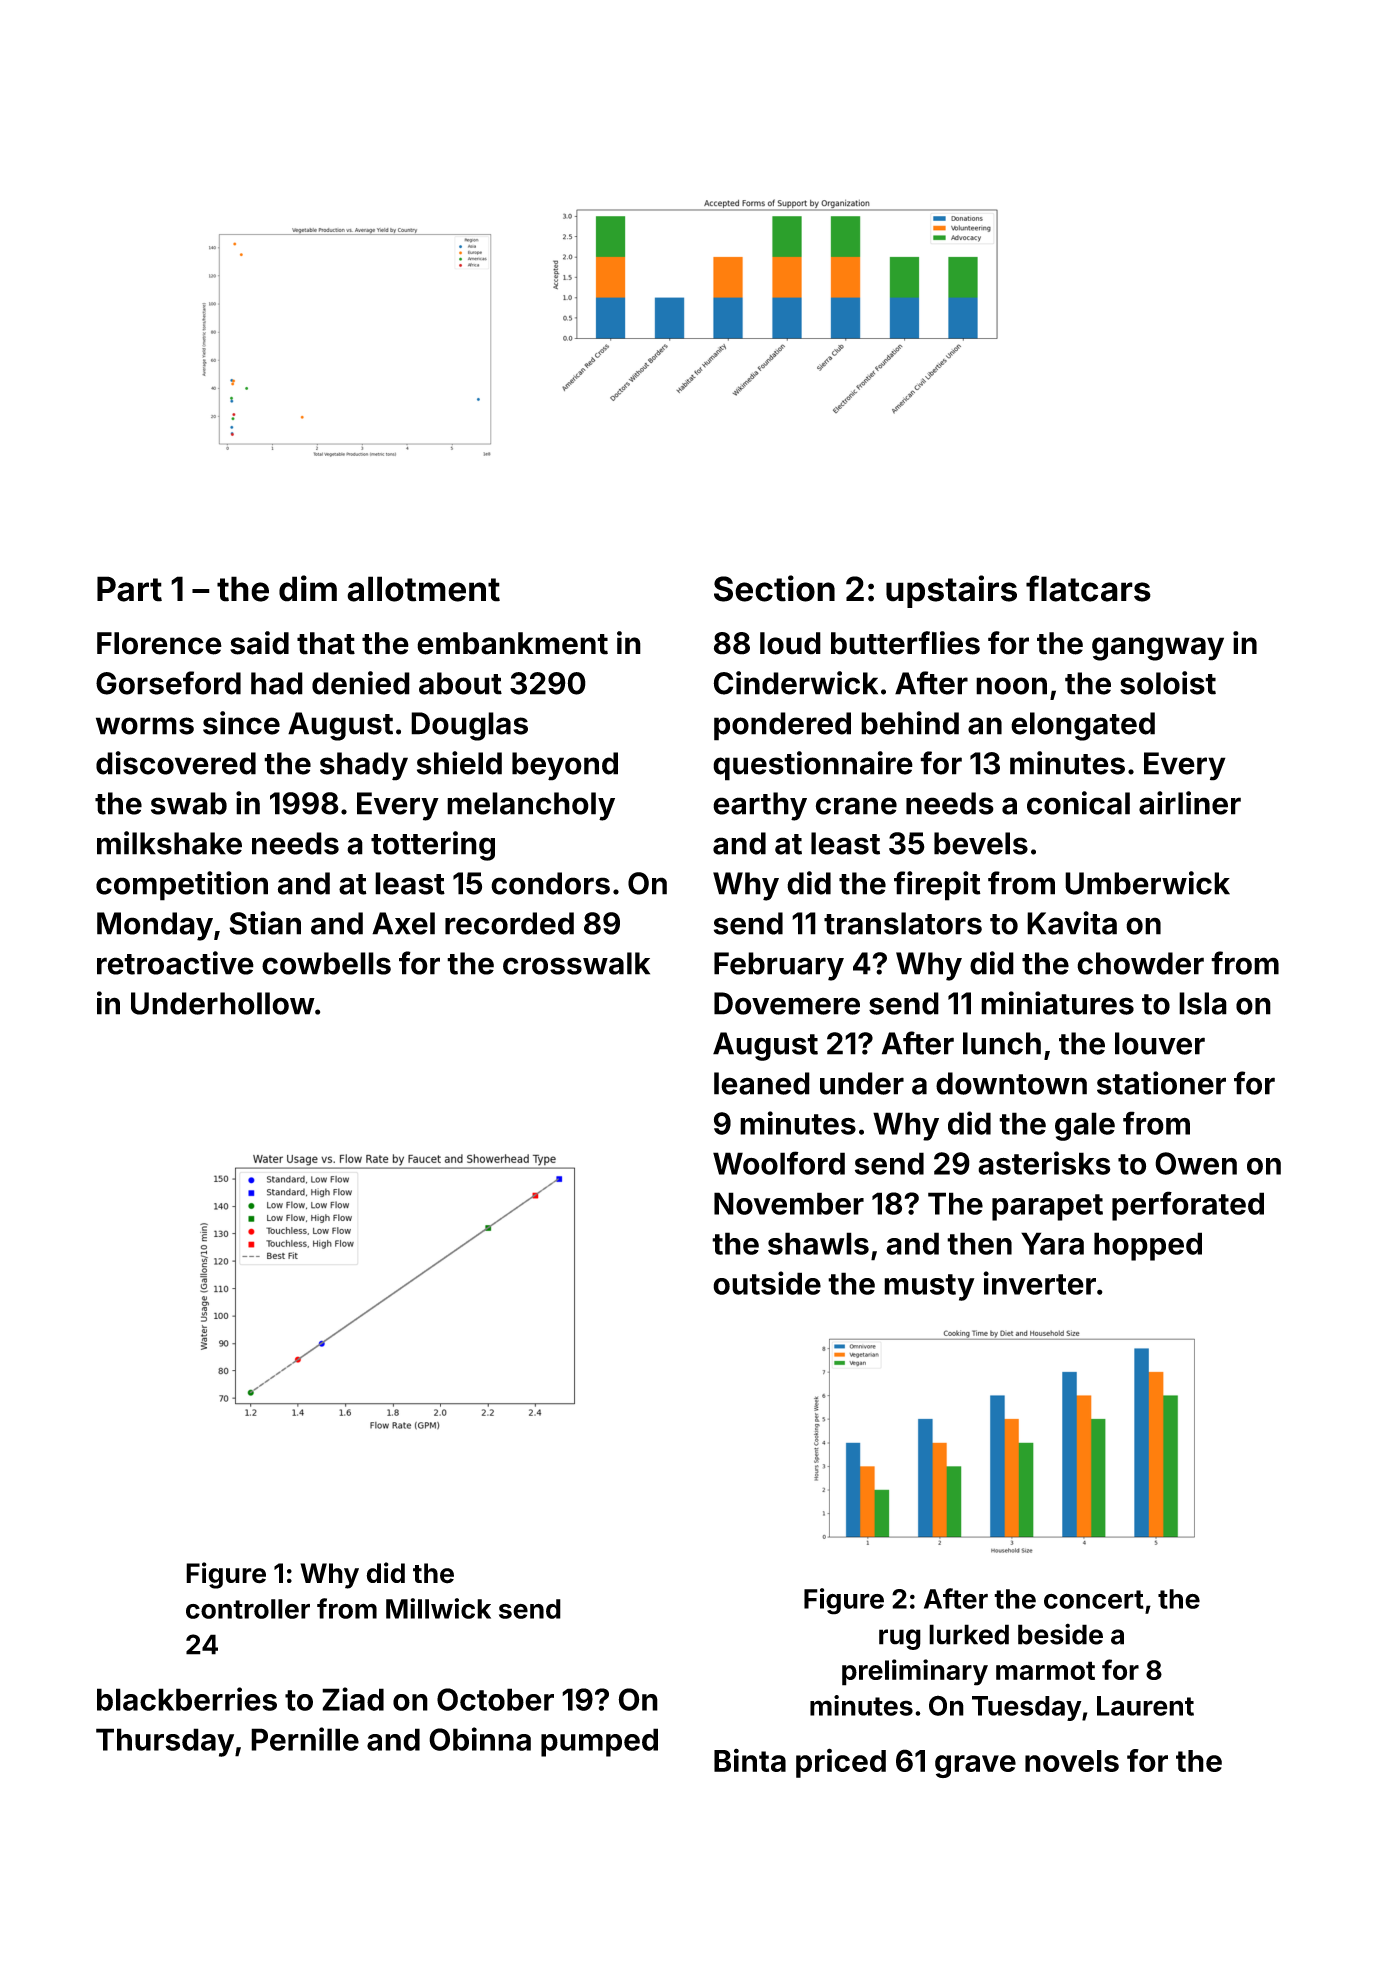 Image resolution: width=1386 pixels, height=1969 pixels. What do you see at coordinates (175, 963) in the screenshot?
I see `retroactive` at bounding box center [175, 963].
